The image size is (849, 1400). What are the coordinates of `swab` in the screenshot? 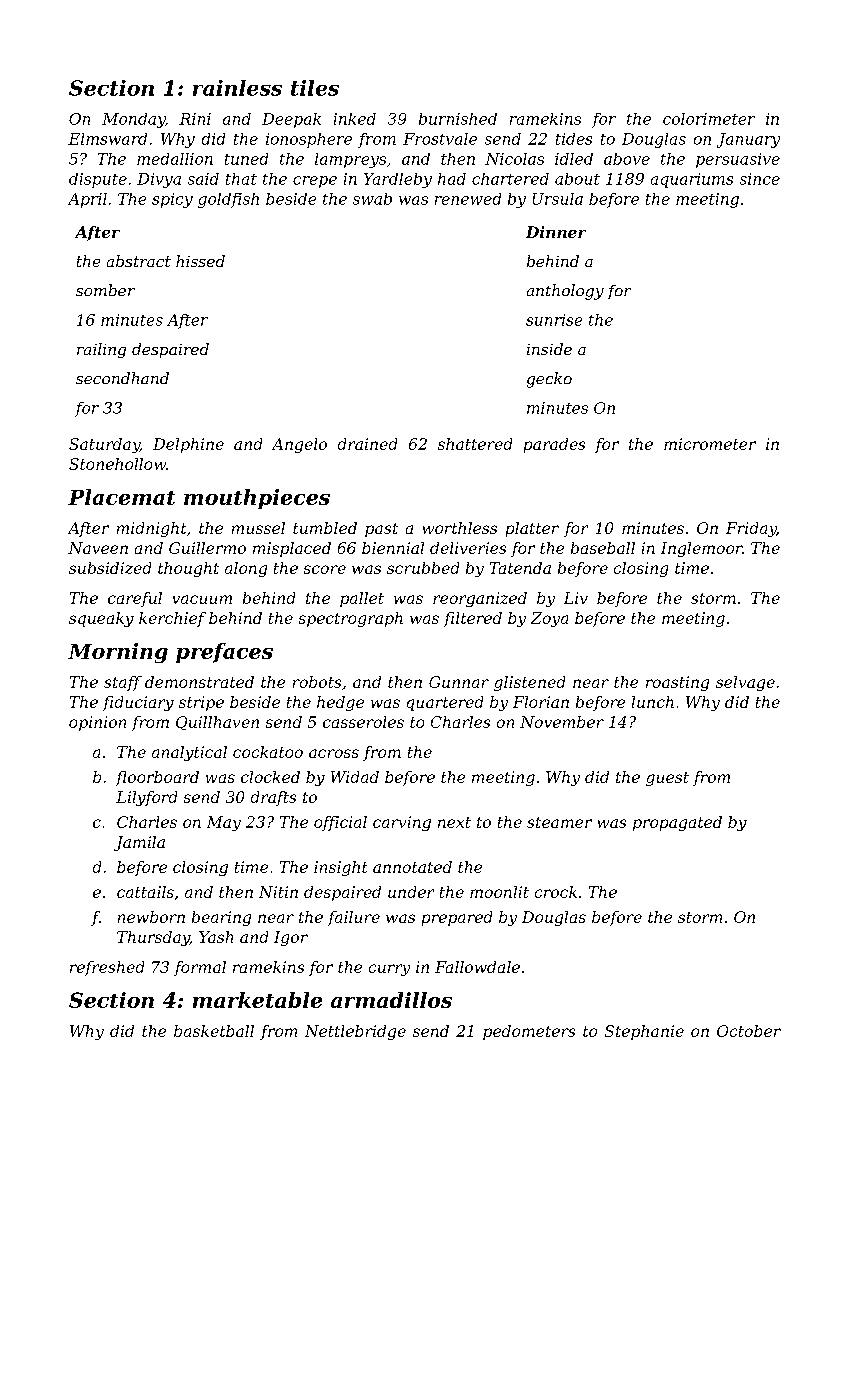 It's located at (372, 199).
